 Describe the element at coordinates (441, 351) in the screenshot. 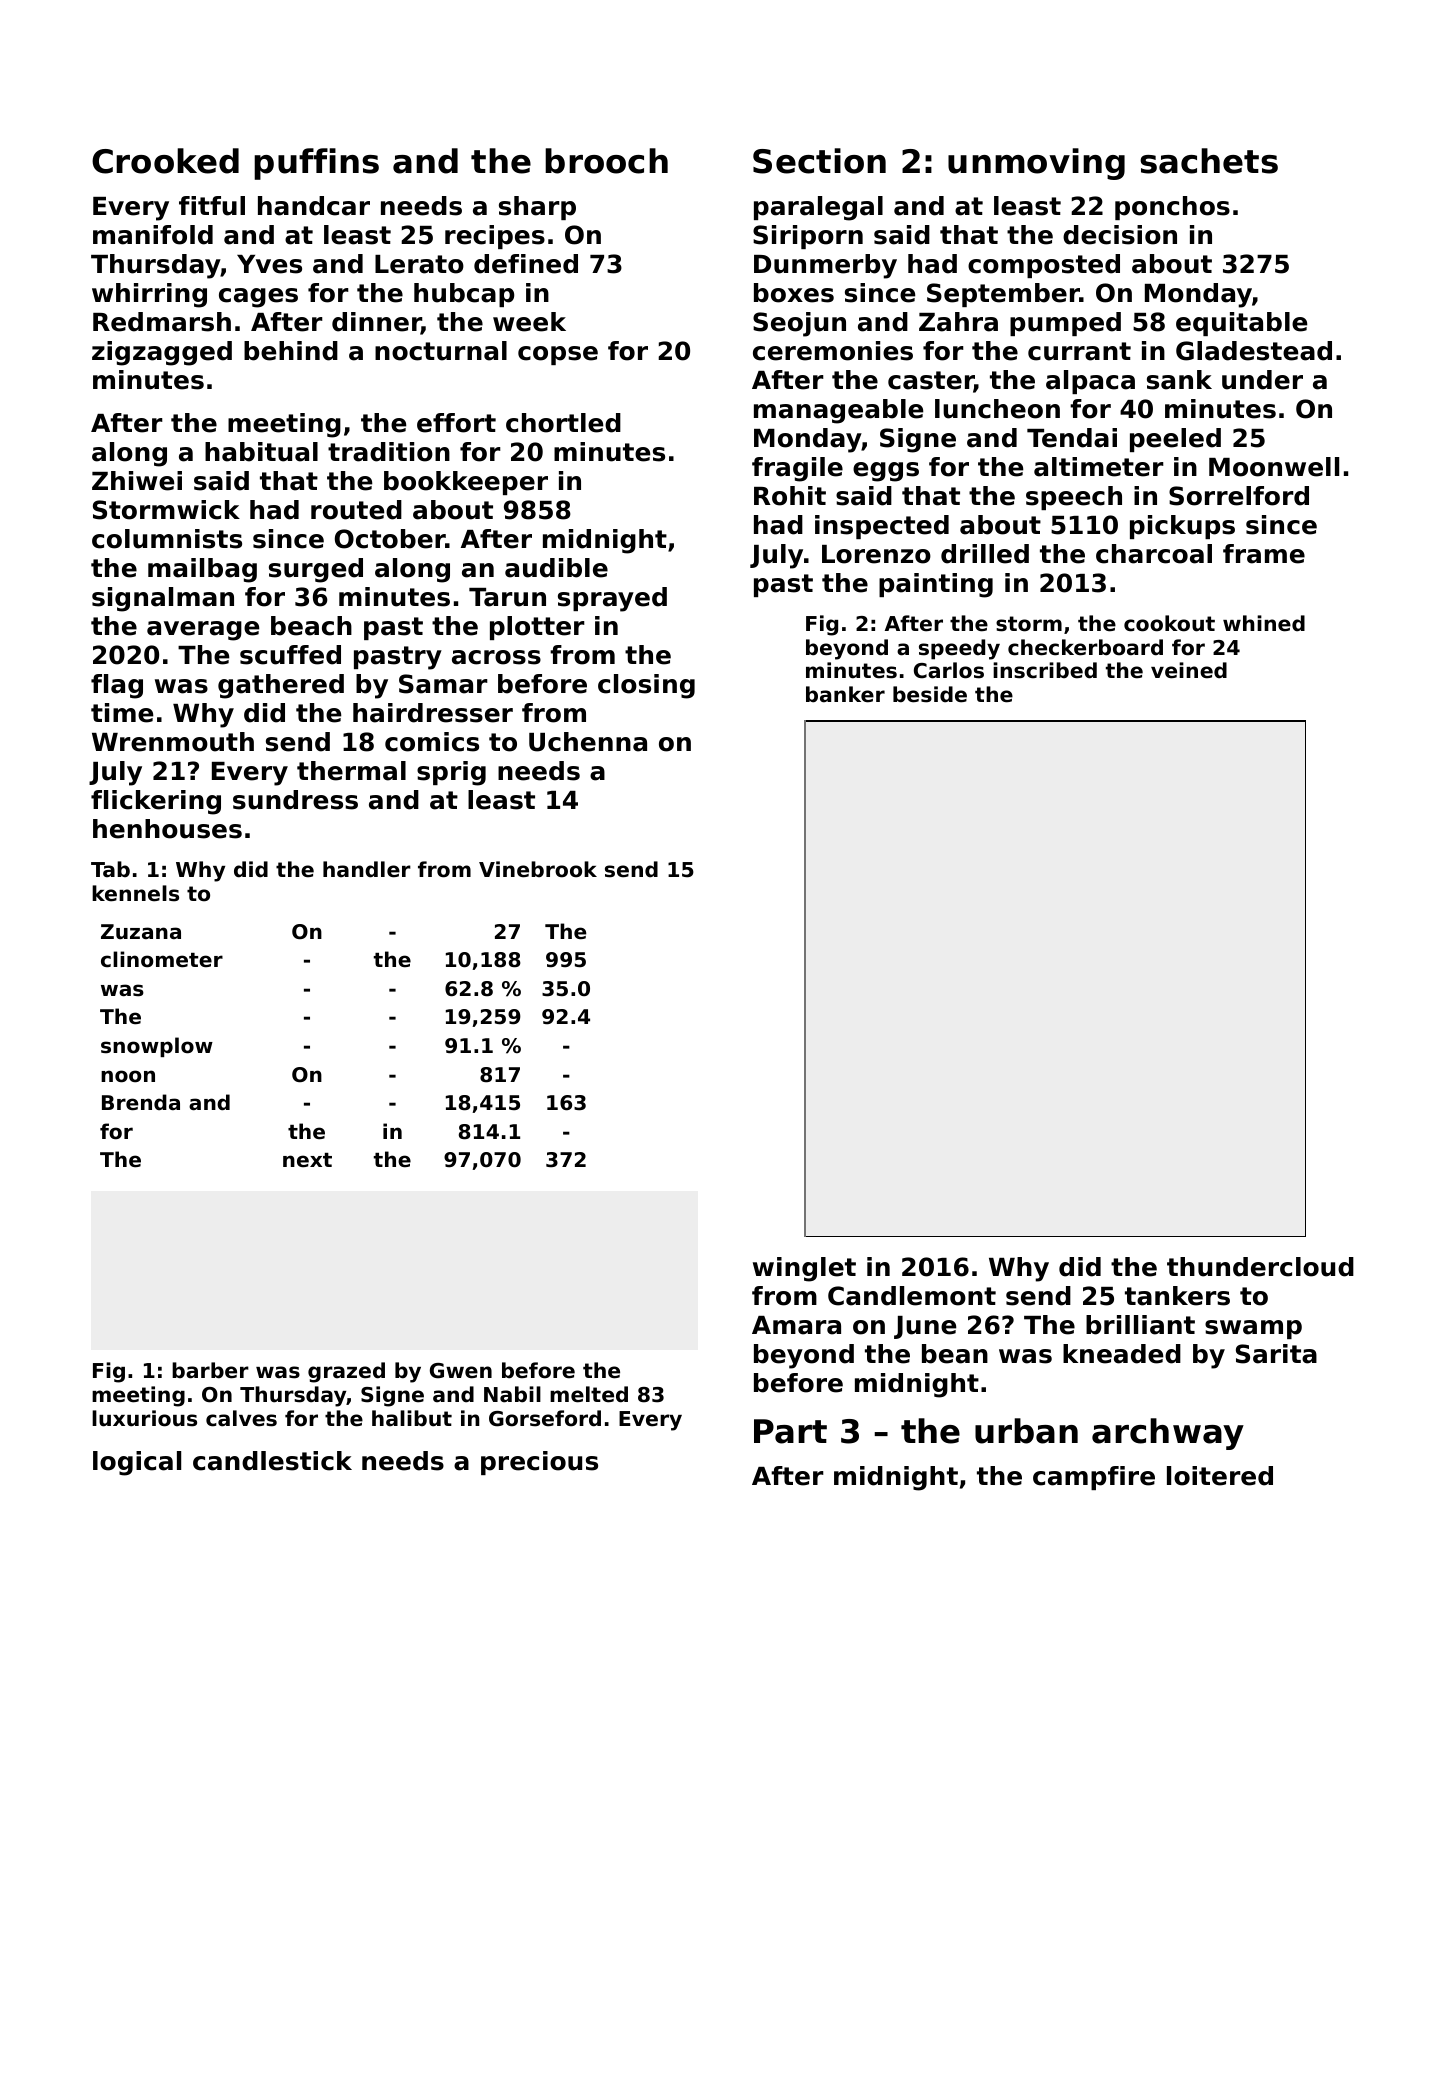

I see `nocturnal` at that location.
